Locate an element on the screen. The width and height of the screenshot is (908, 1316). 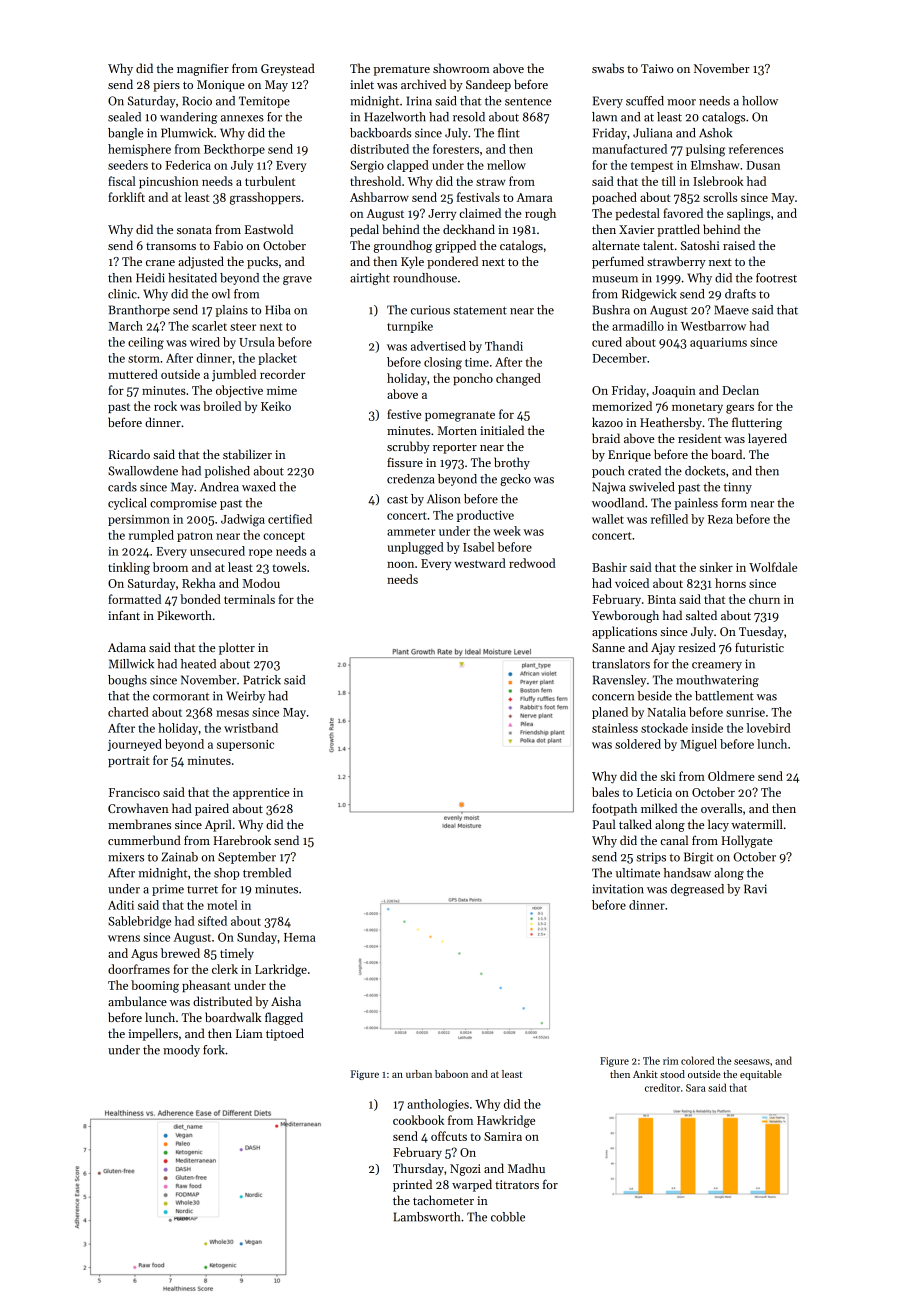
fiscal is located at coordinates (122, 181).
